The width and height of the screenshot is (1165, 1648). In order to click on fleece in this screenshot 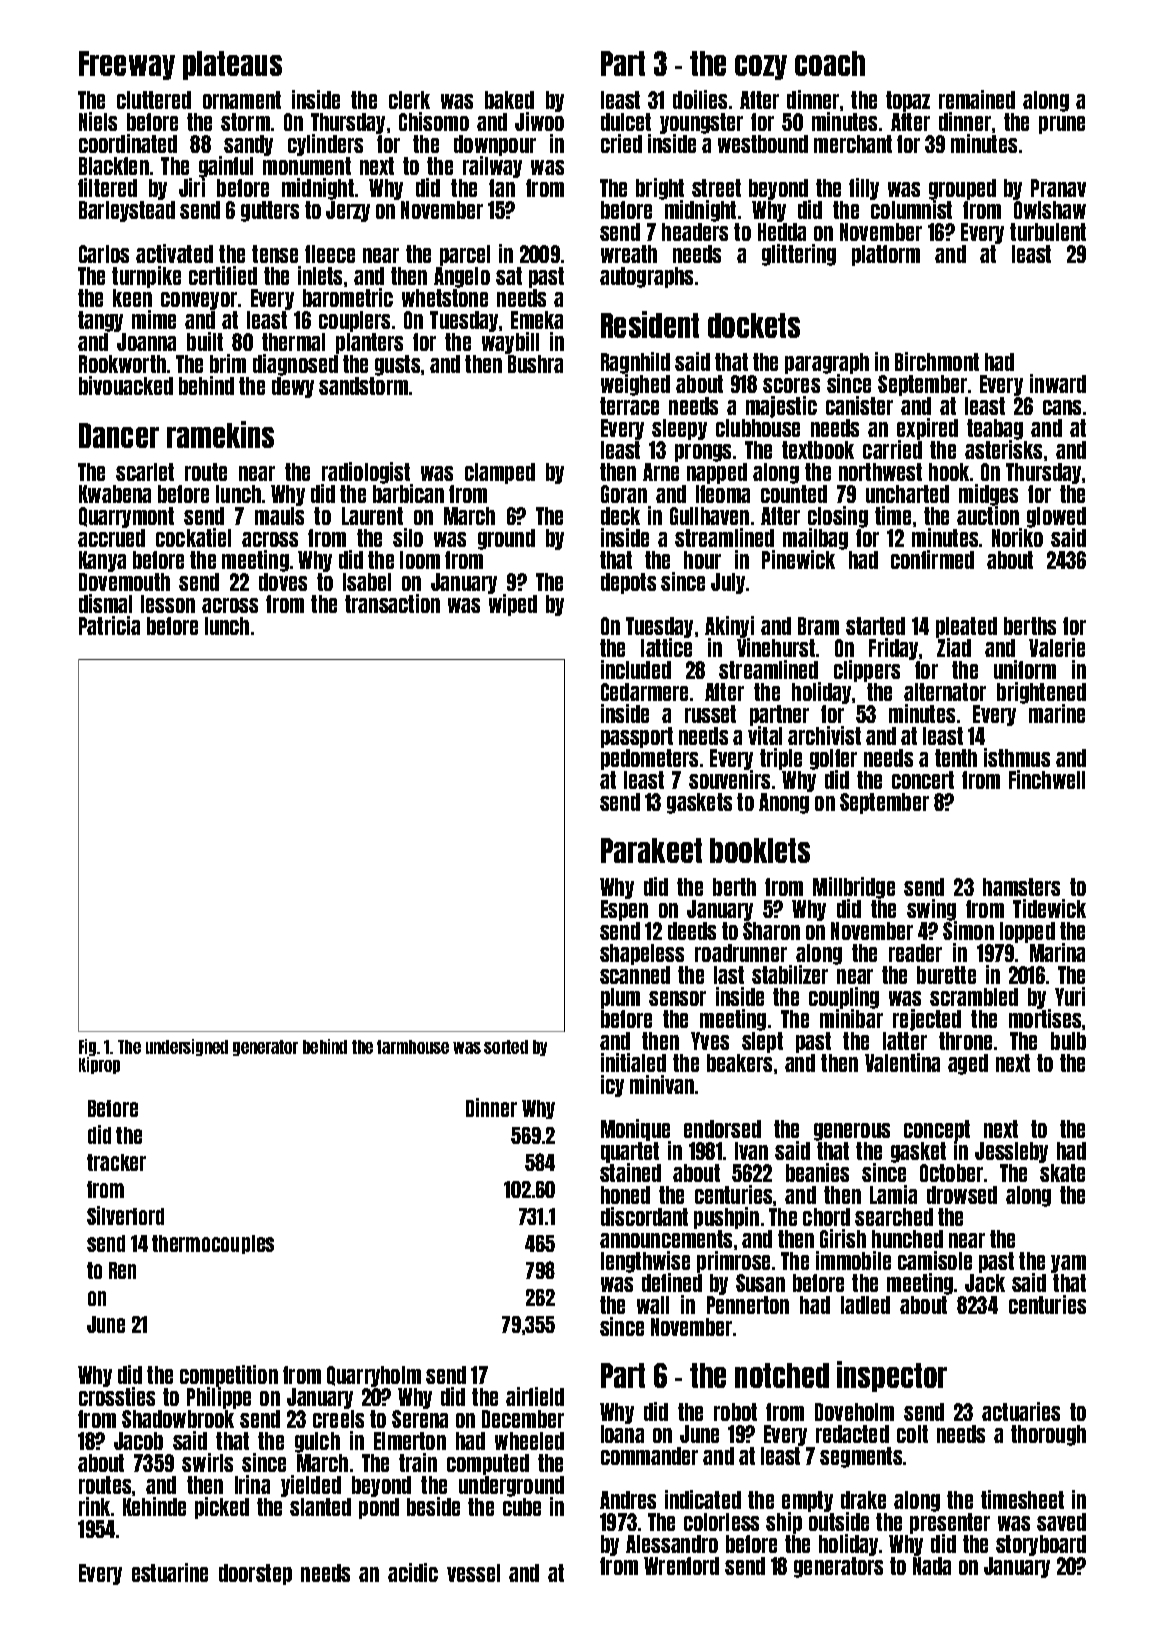, I will do `click(330, 254)`.
